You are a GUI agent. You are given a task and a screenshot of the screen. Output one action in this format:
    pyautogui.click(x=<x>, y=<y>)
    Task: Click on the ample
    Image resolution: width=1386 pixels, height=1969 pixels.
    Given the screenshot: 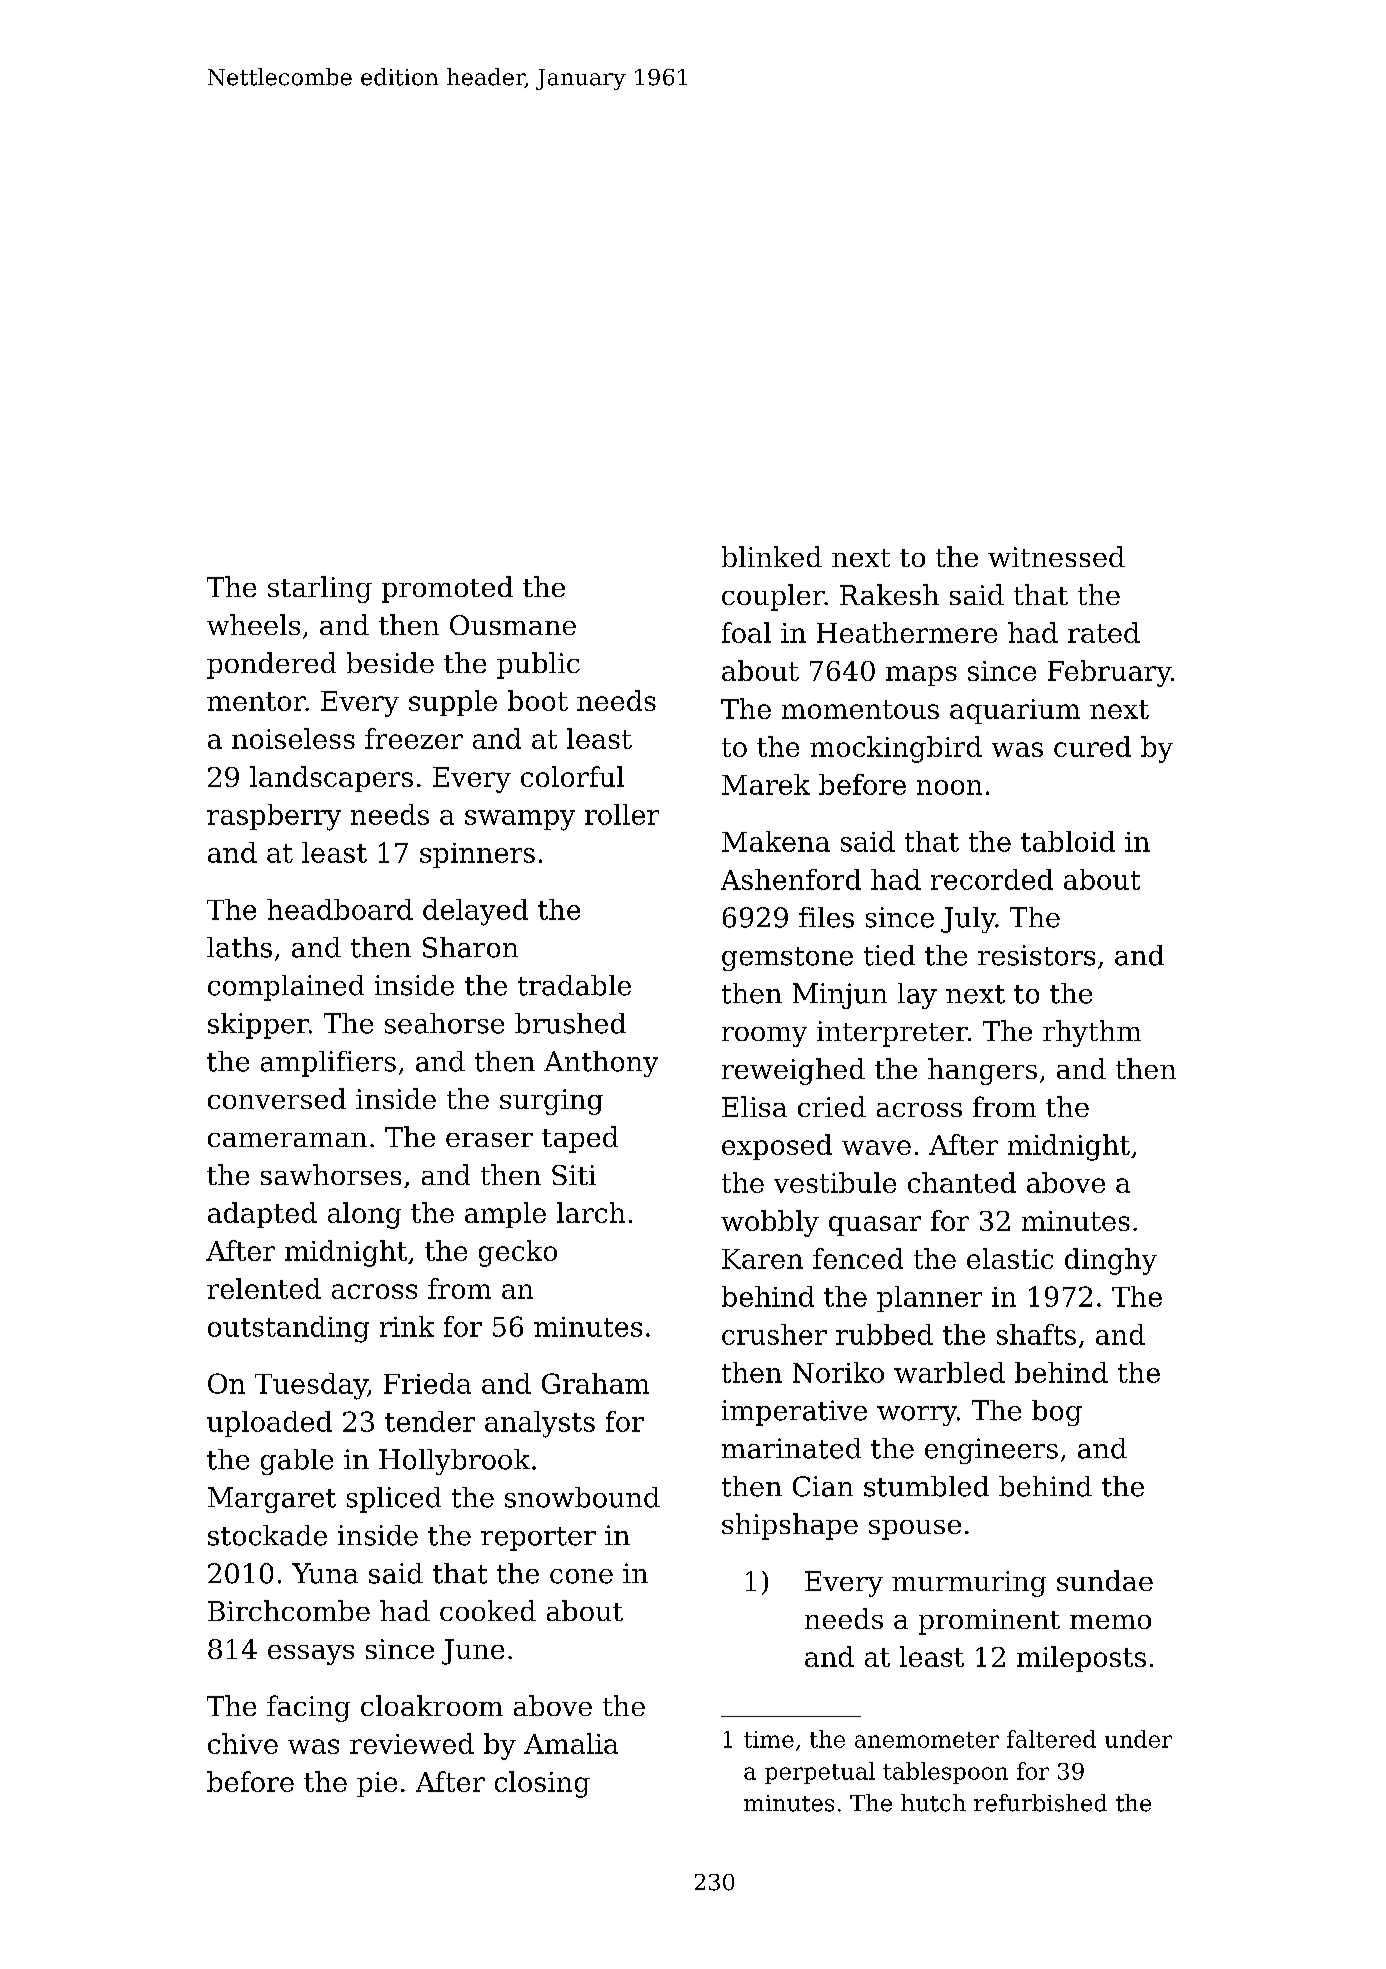 What is the action you would take?
    pyautogui.click(x=505, y=1215)
